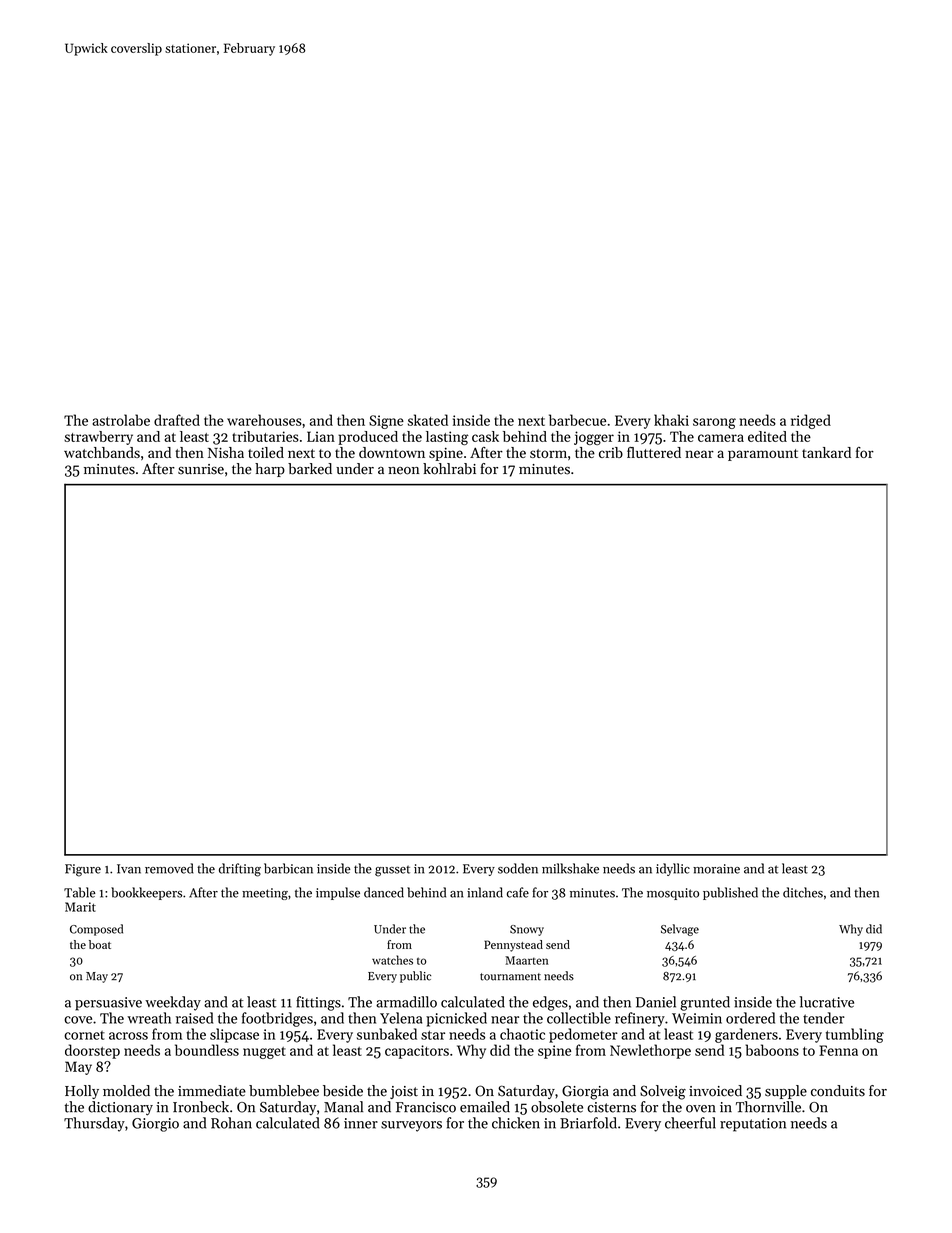 This screenshot has height=1233, width=952. What do you see at coordinates (518, 868) in the screenshot?
I see `sodden` at bounding box center [518, 868].
